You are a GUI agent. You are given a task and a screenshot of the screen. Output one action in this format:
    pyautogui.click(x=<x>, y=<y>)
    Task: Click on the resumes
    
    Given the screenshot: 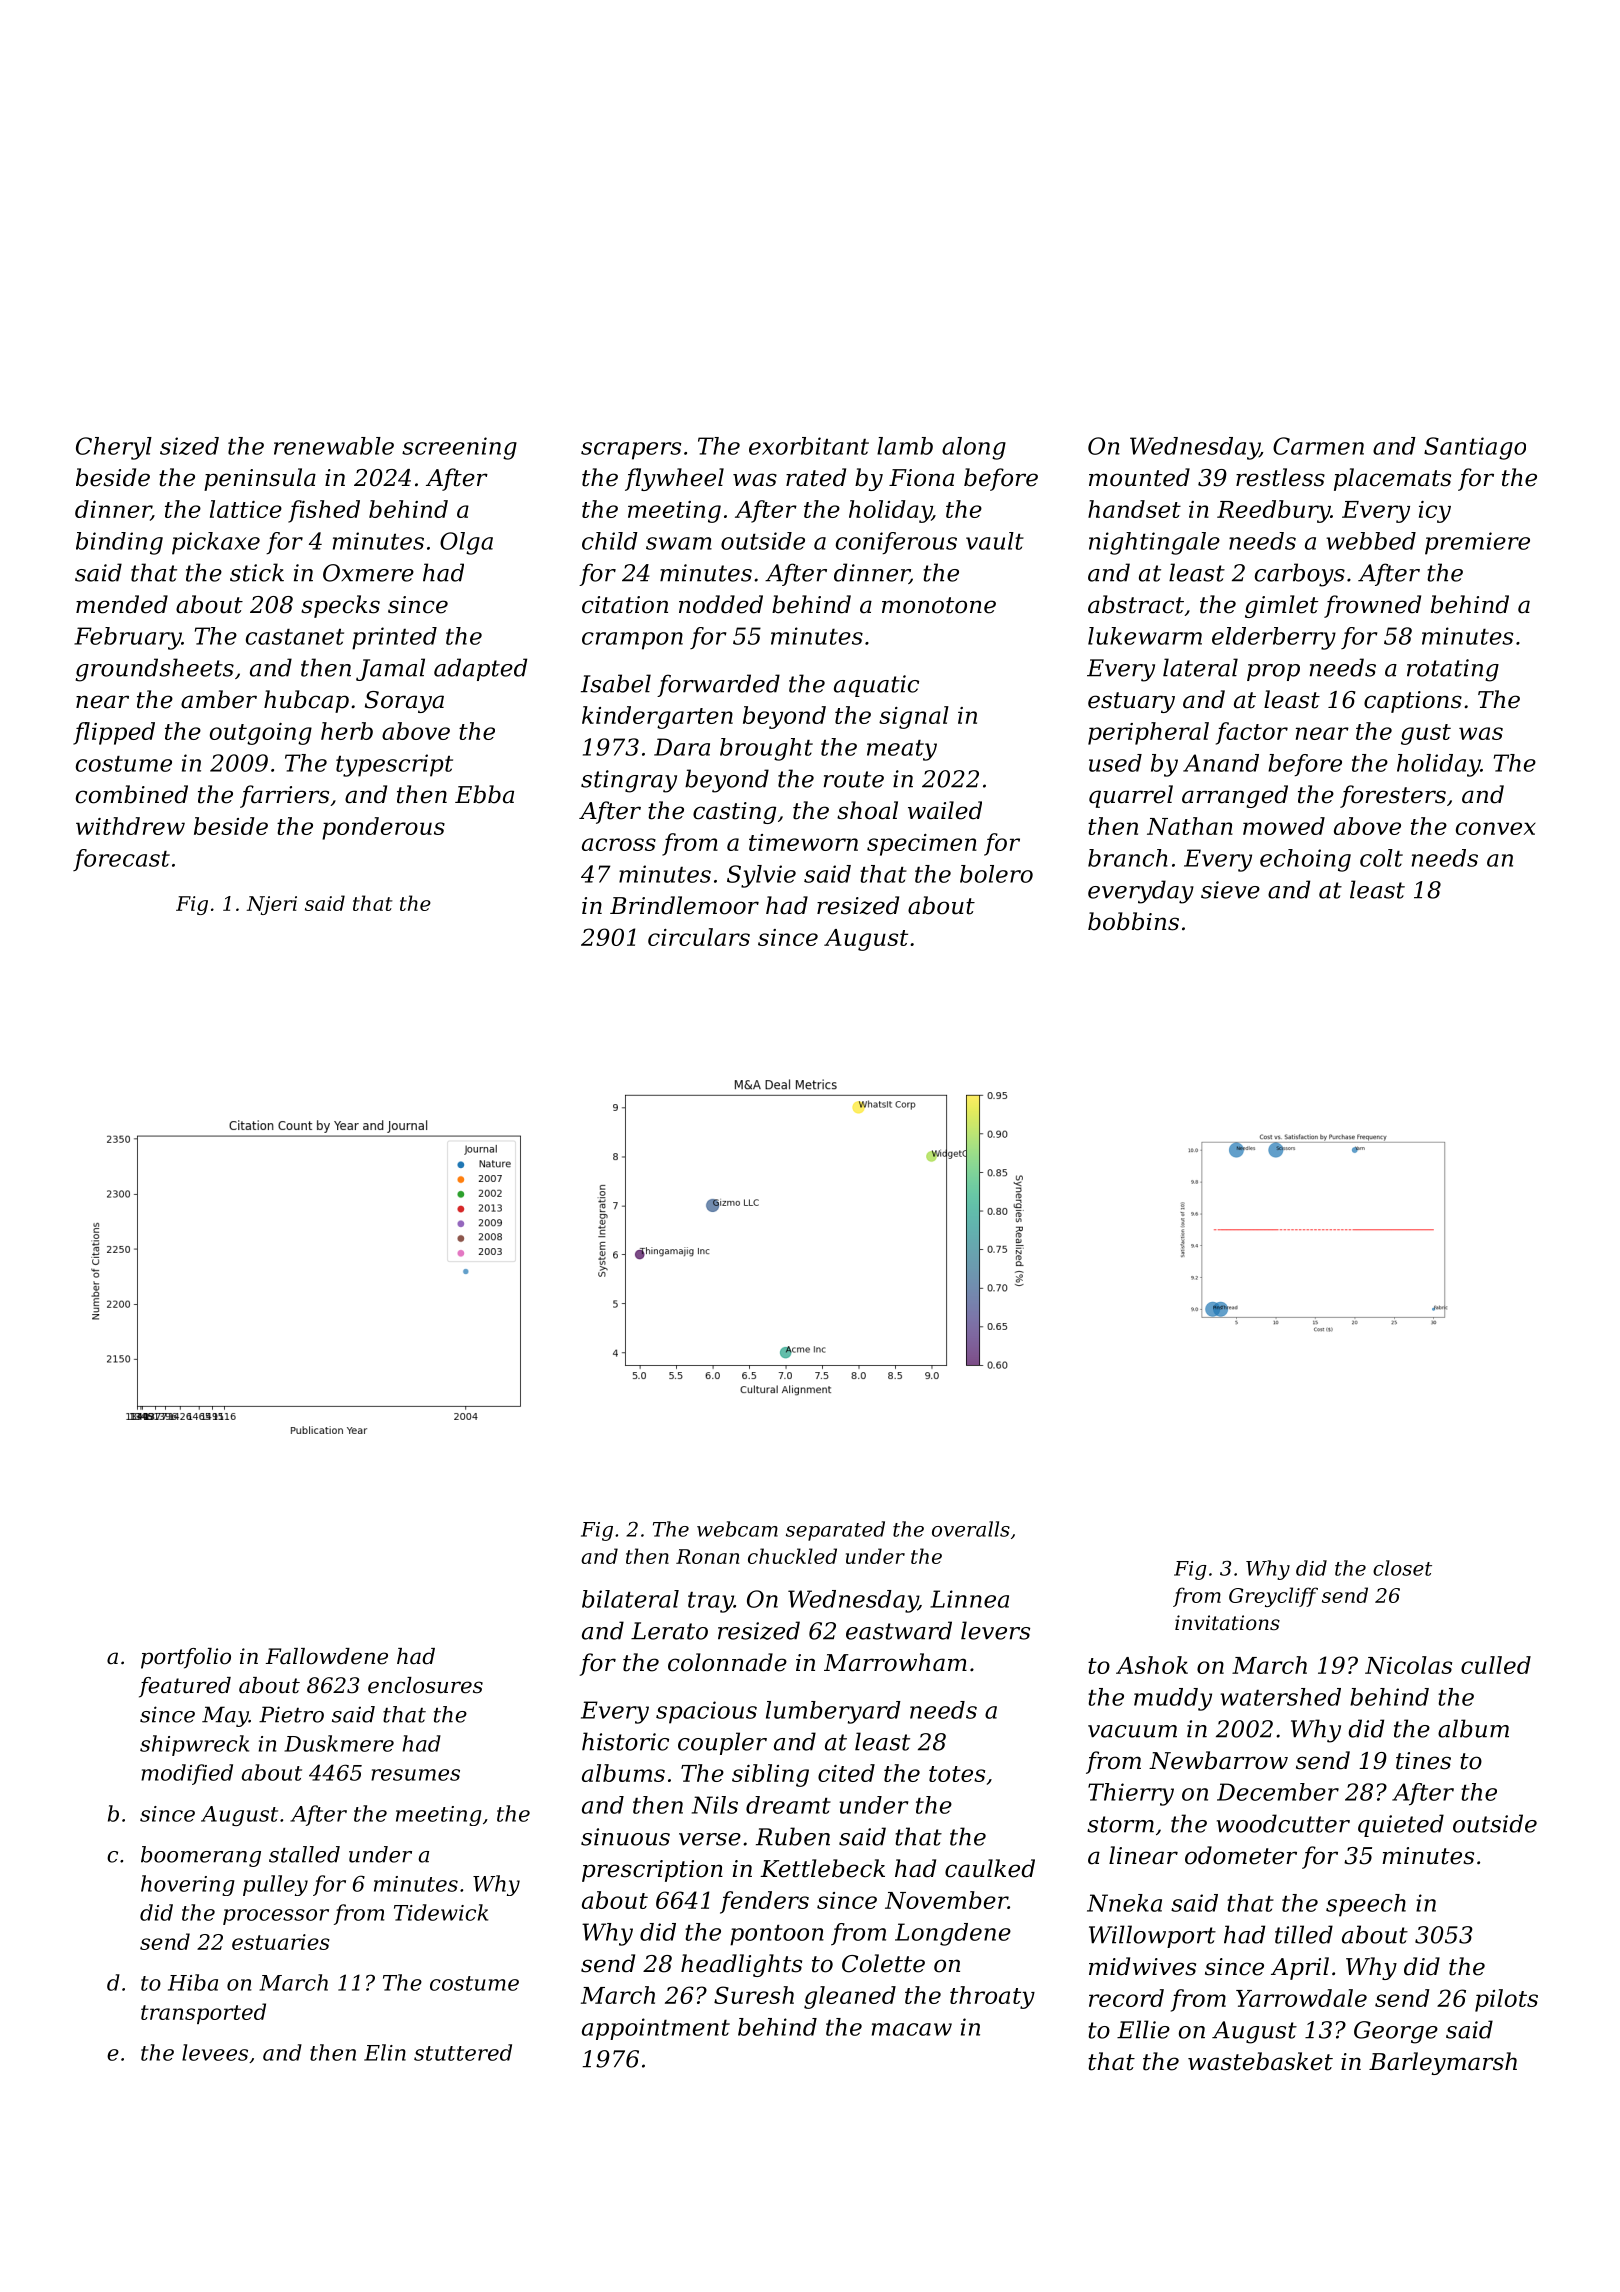 What is the action you would take?
    pyautogui.click(x=415, y=1775)
